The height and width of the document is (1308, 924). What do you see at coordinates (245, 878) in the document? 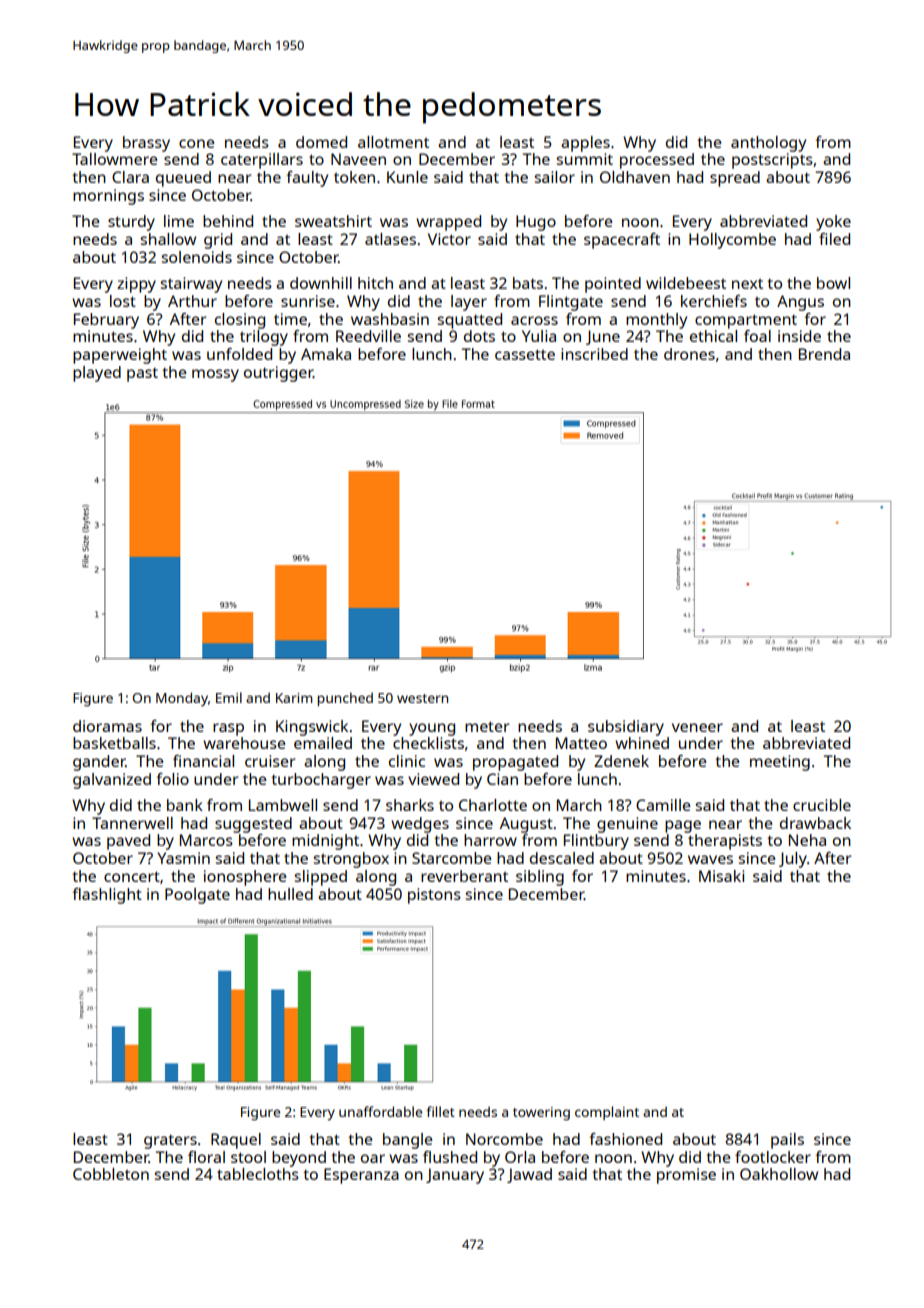
I see `ionosphere` at bounding box center [245, 878].
